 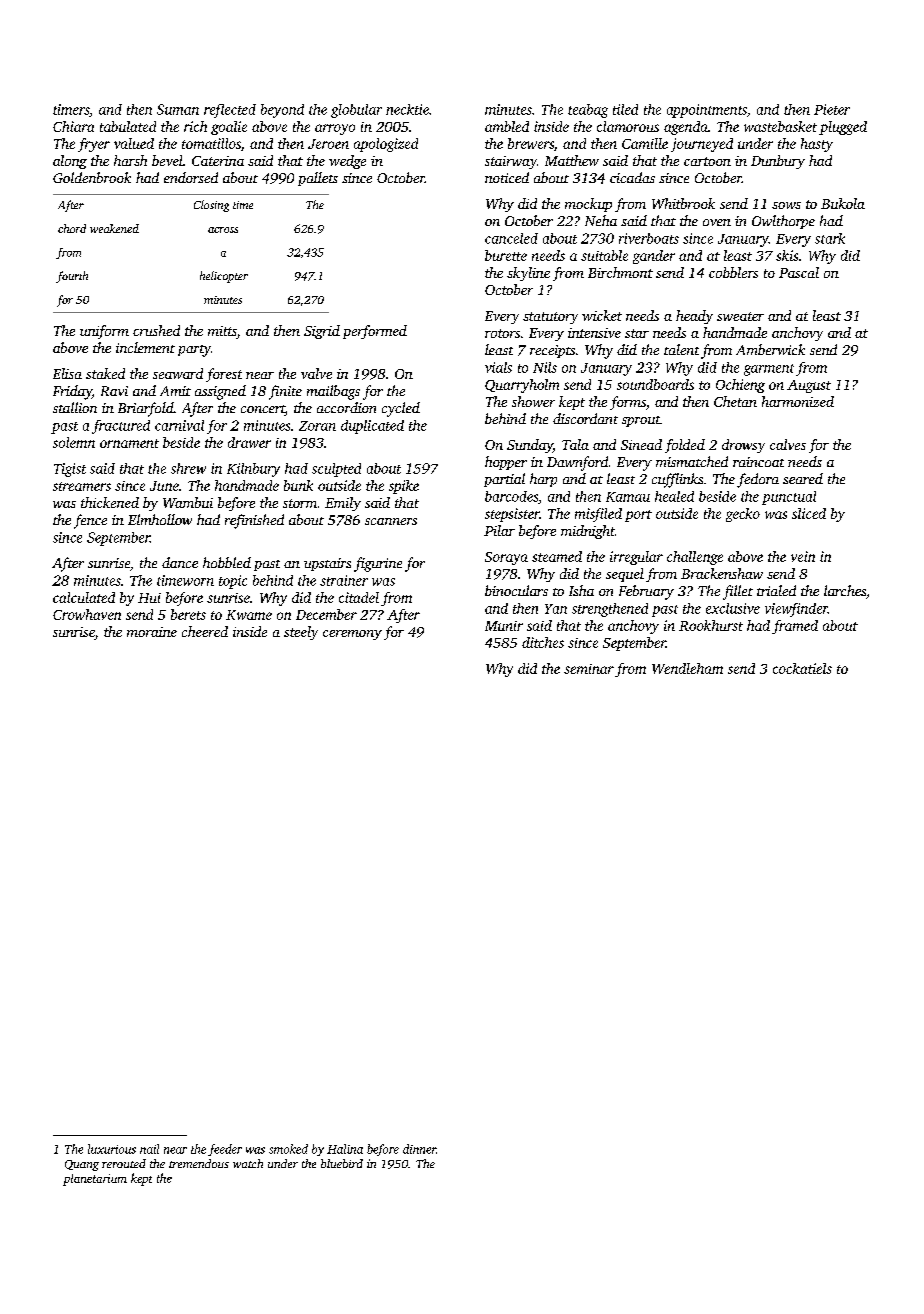 I want to click on cockatiels, so click(x=802, y=668).
